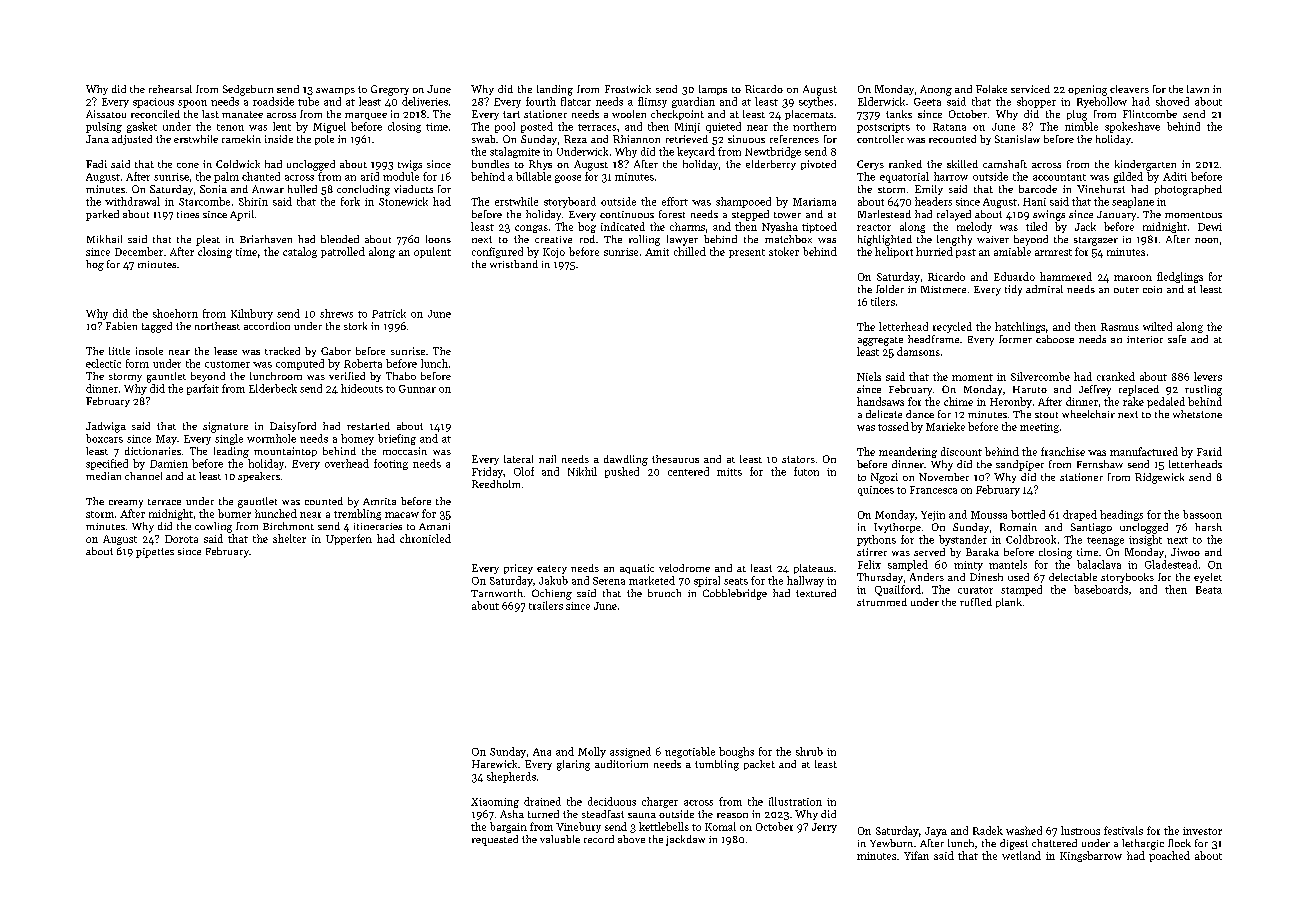 Image resolution: width=1308 pixels, height=924 pixels. What do you see at coordinates (1039, 428) in the document?
I see `meeting` at bounding box center [1039, 428].
